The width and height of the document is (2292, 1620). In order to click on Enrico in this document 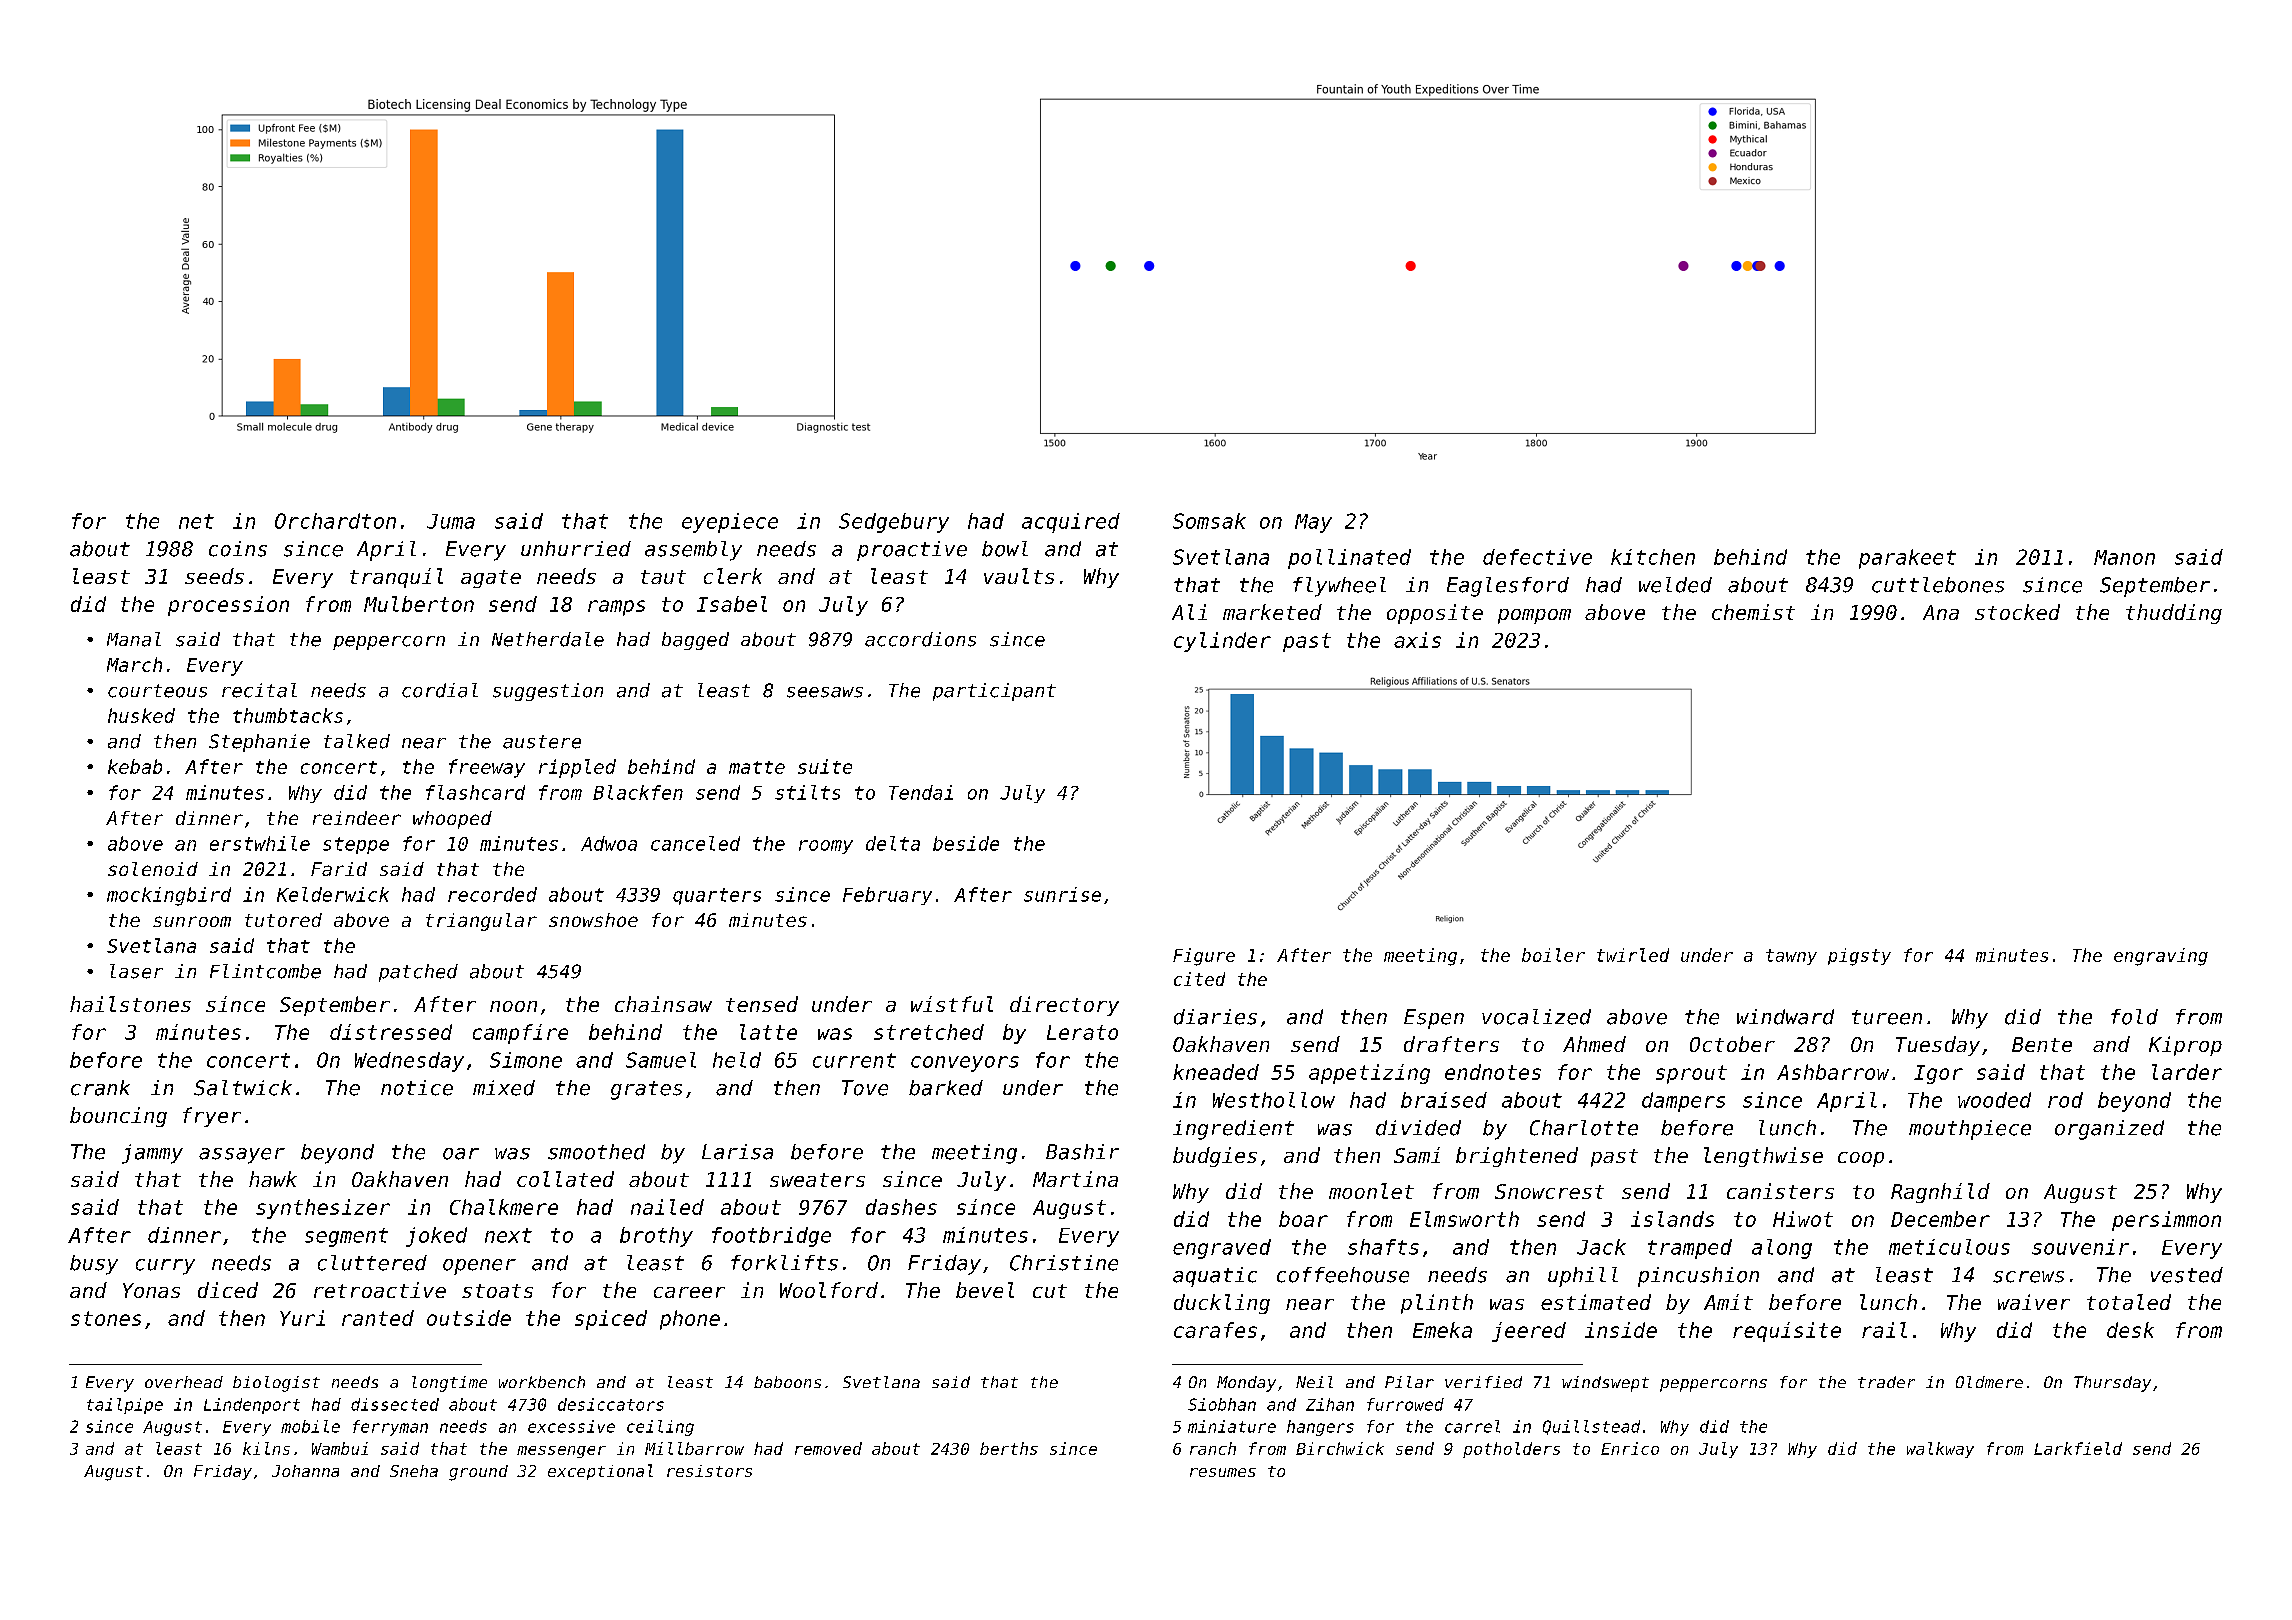, I will do `click(1630, 1448)`.
